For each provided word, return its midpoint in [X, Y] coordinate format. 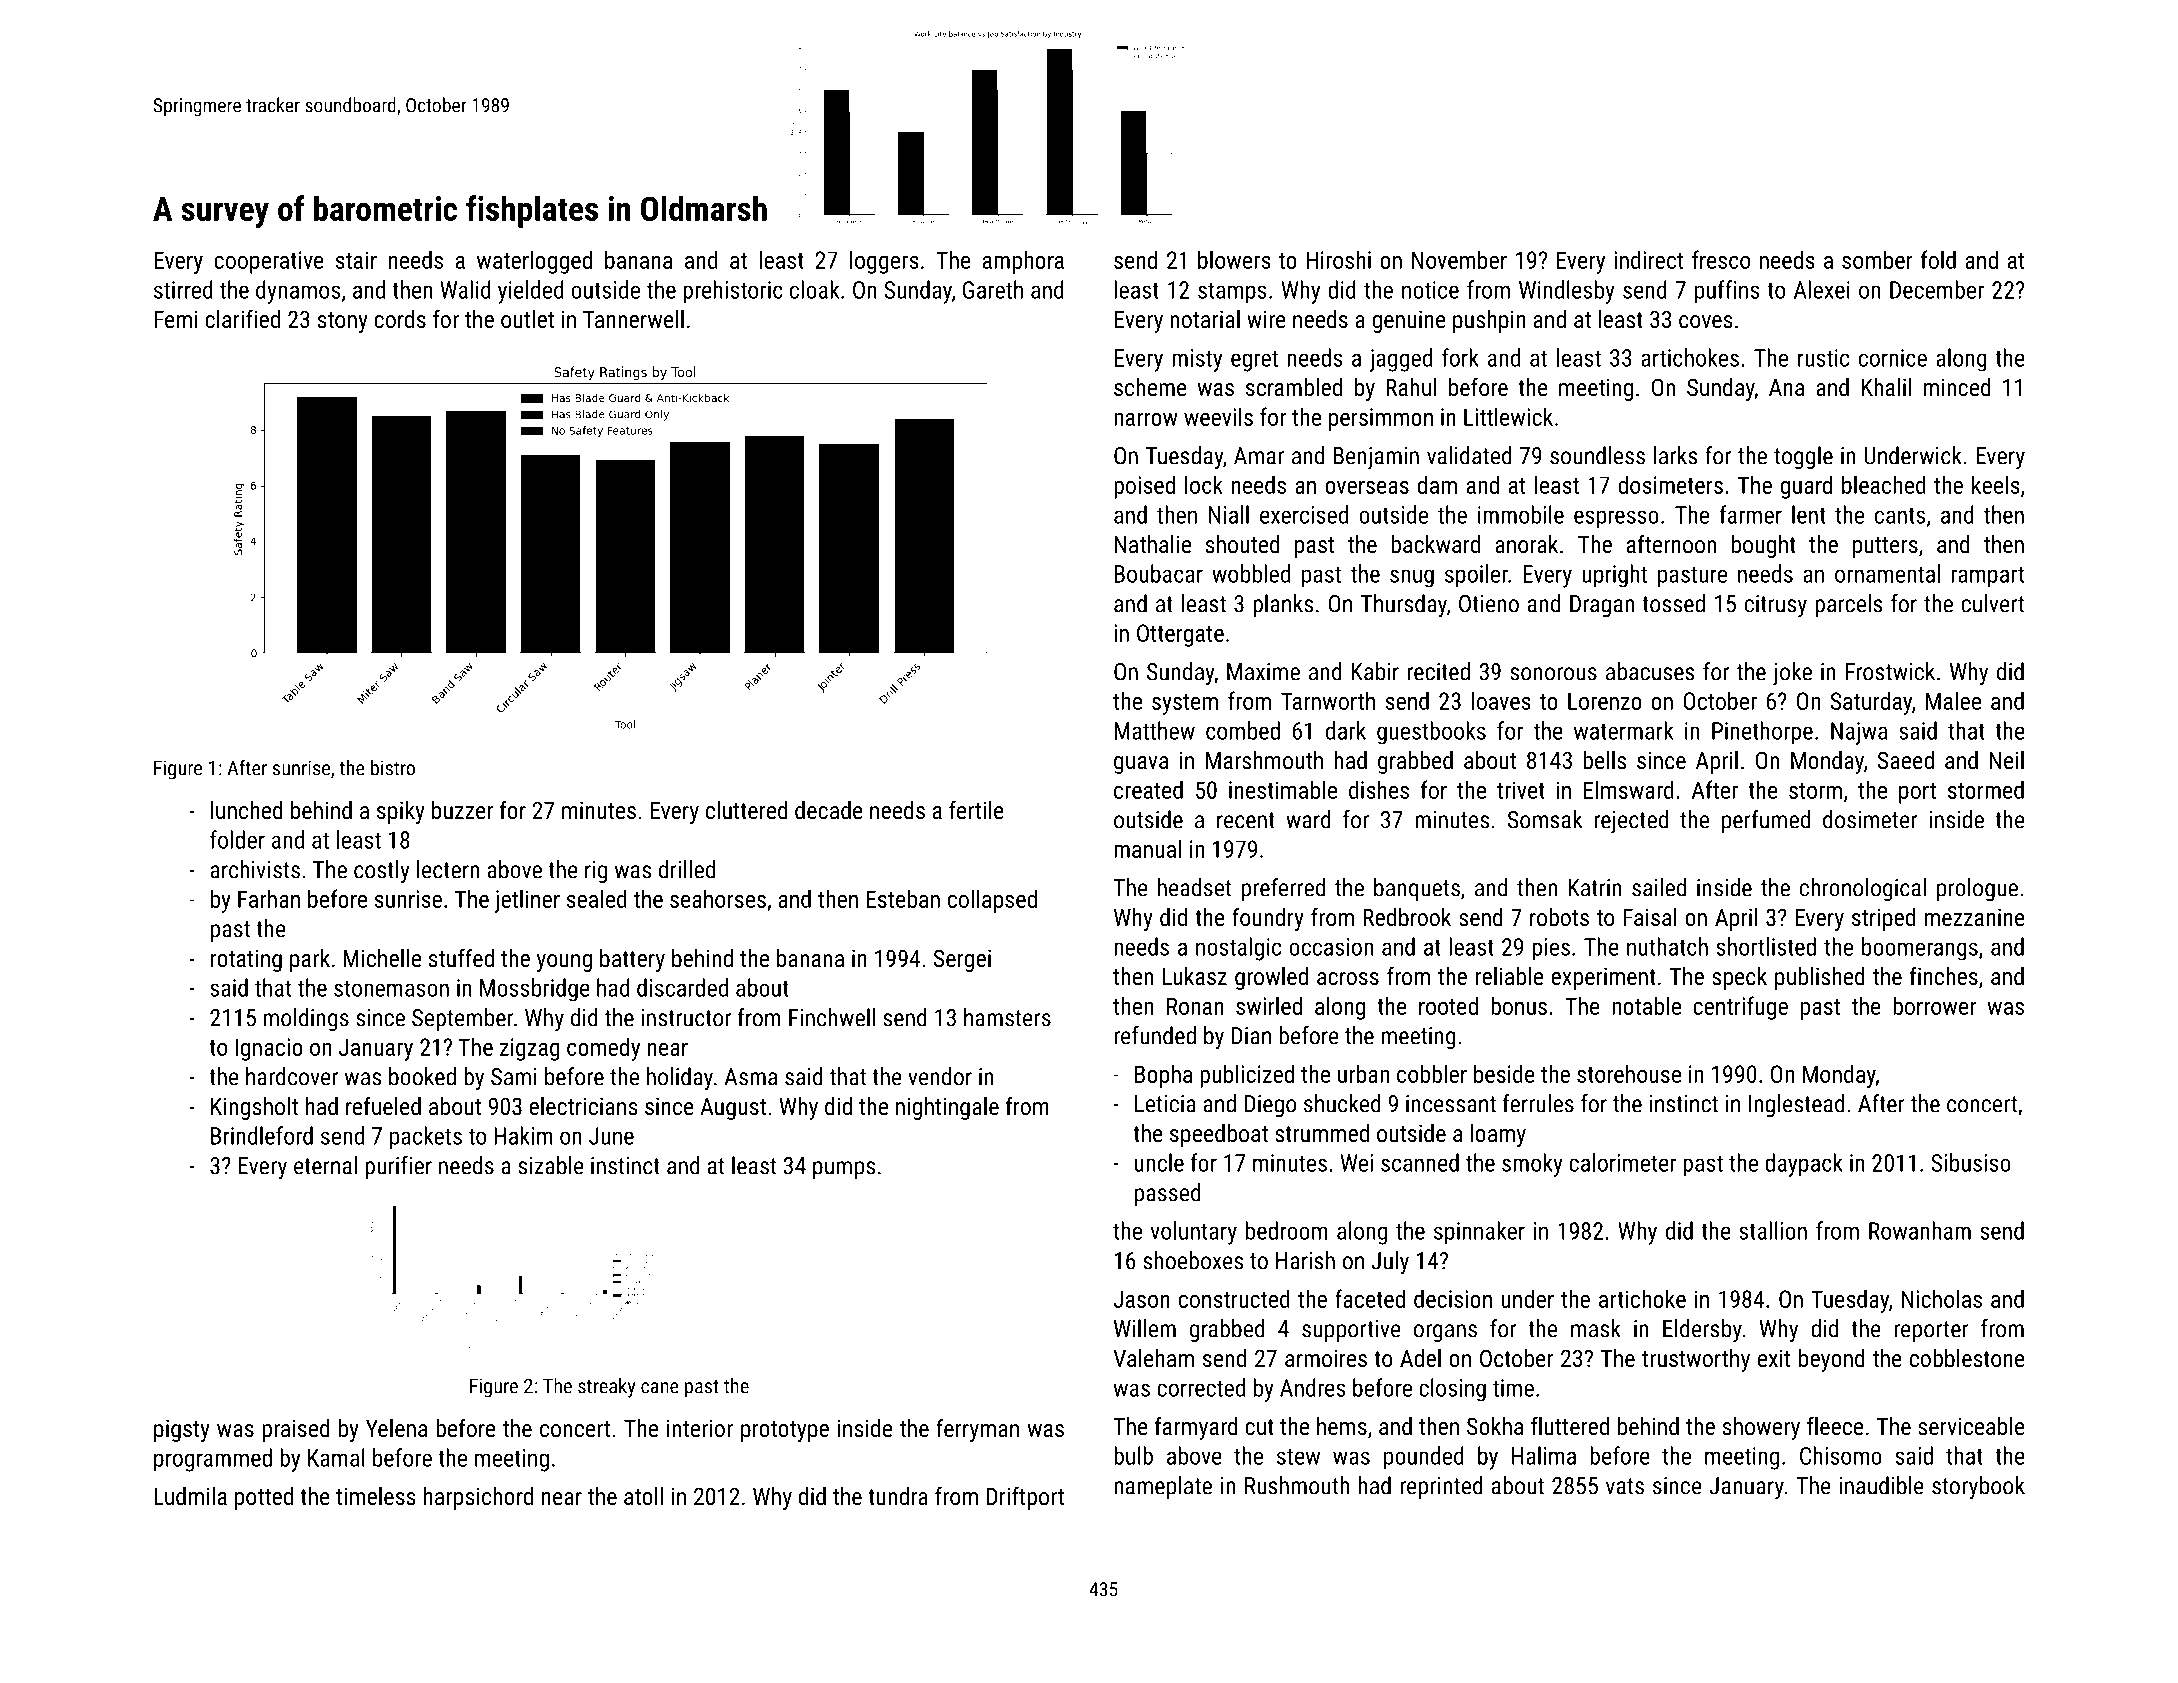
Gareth [993, 289]
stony [343, 322]
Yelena [396, 1428]
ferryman [977, 1430]
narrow [1146, 419]
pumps [844, 1170]
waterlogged [534, 262]
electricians [583, 1106]
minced [1957, 387]
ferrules [1538, 1103]
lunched [247, 810]
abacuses [1650, 671]
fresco [1721, 259]
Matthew [1155, 730]
